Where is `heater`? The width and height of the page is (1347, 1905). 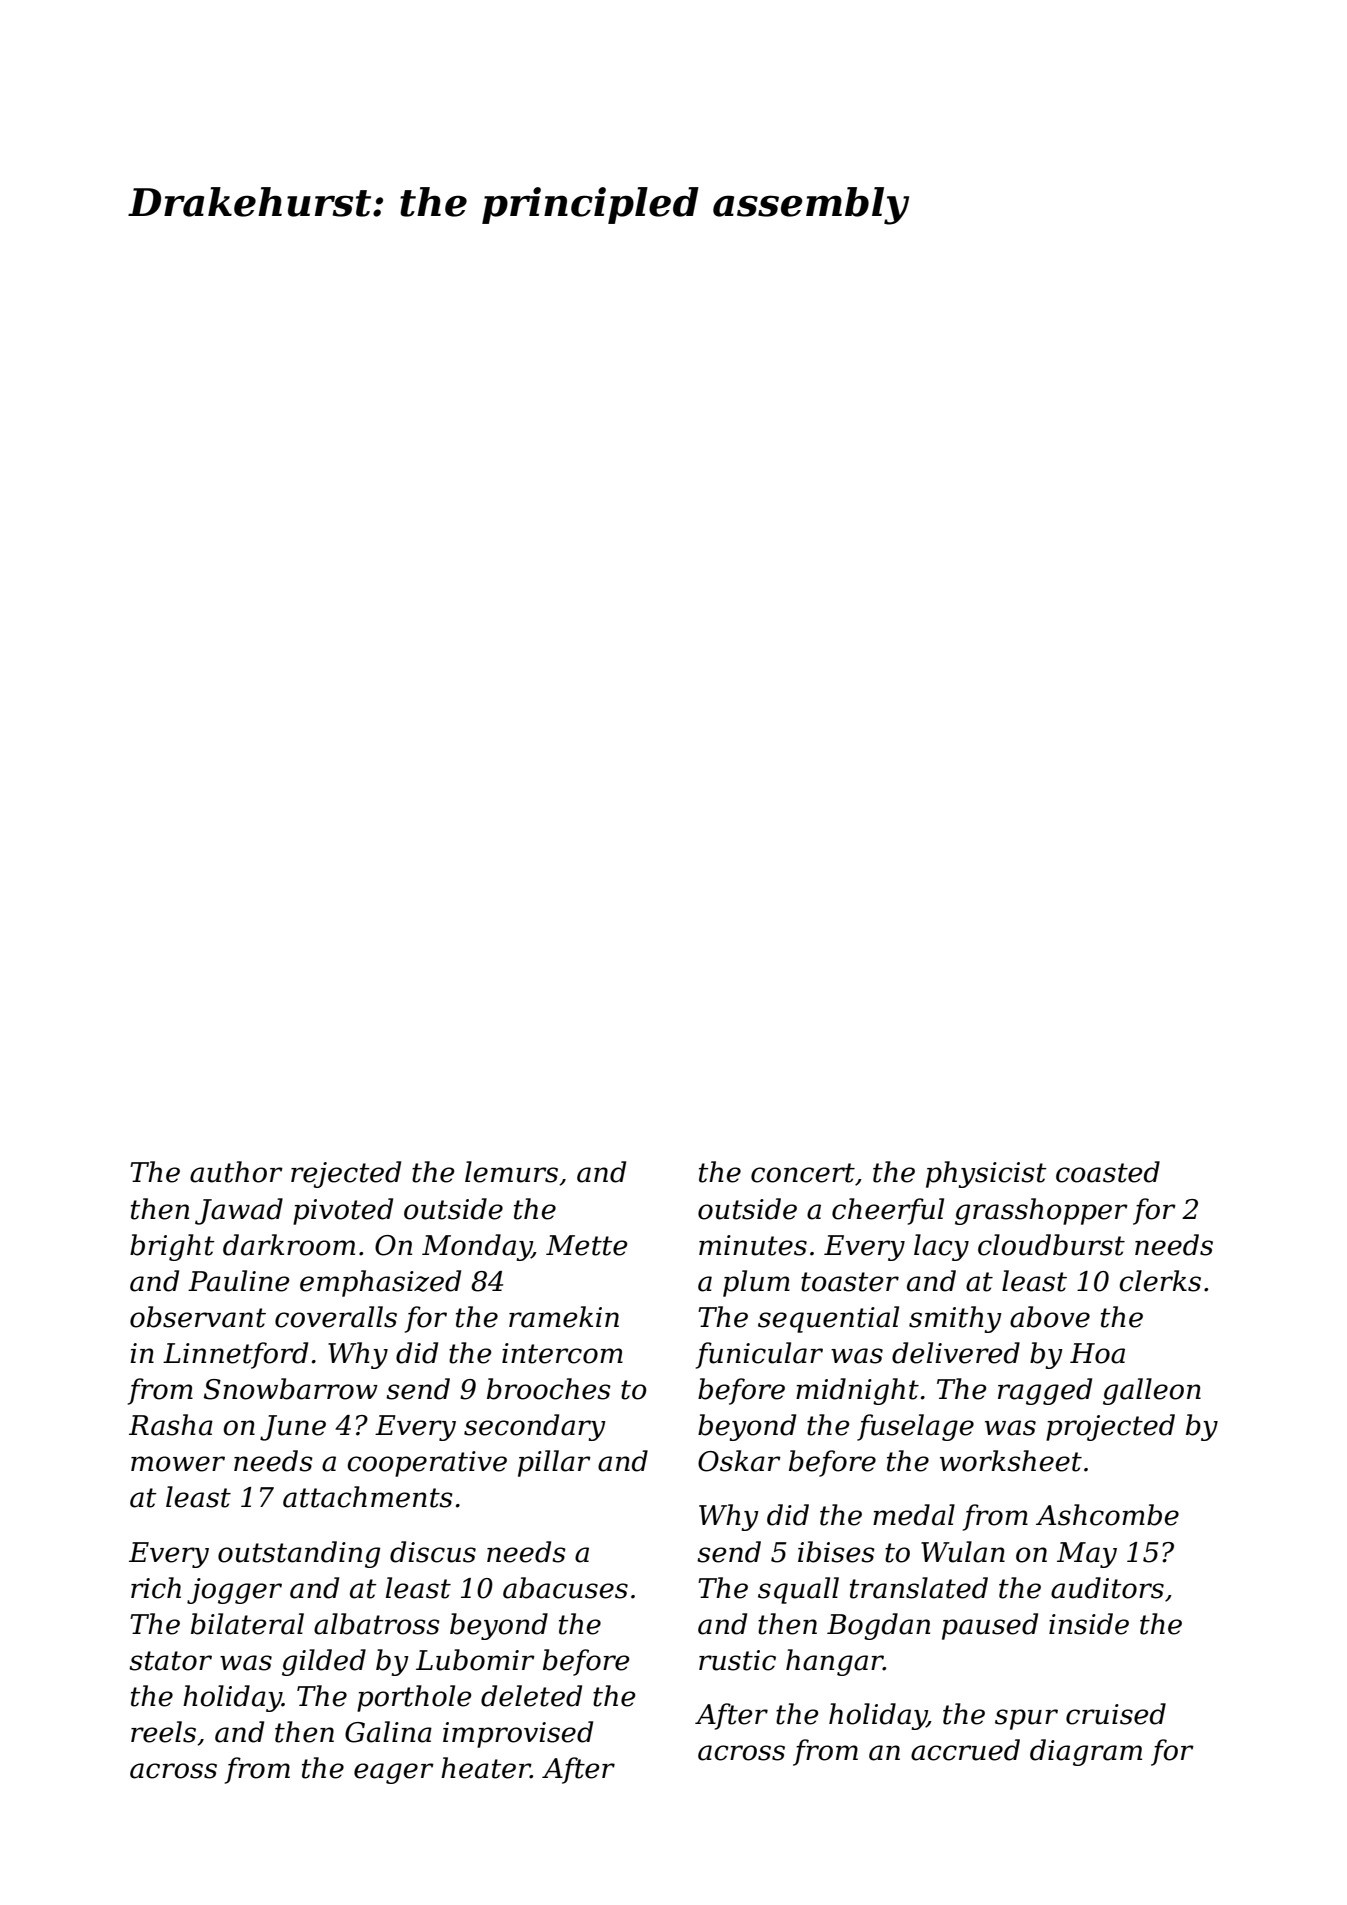
heater is located at coordinates (486, 1768).
